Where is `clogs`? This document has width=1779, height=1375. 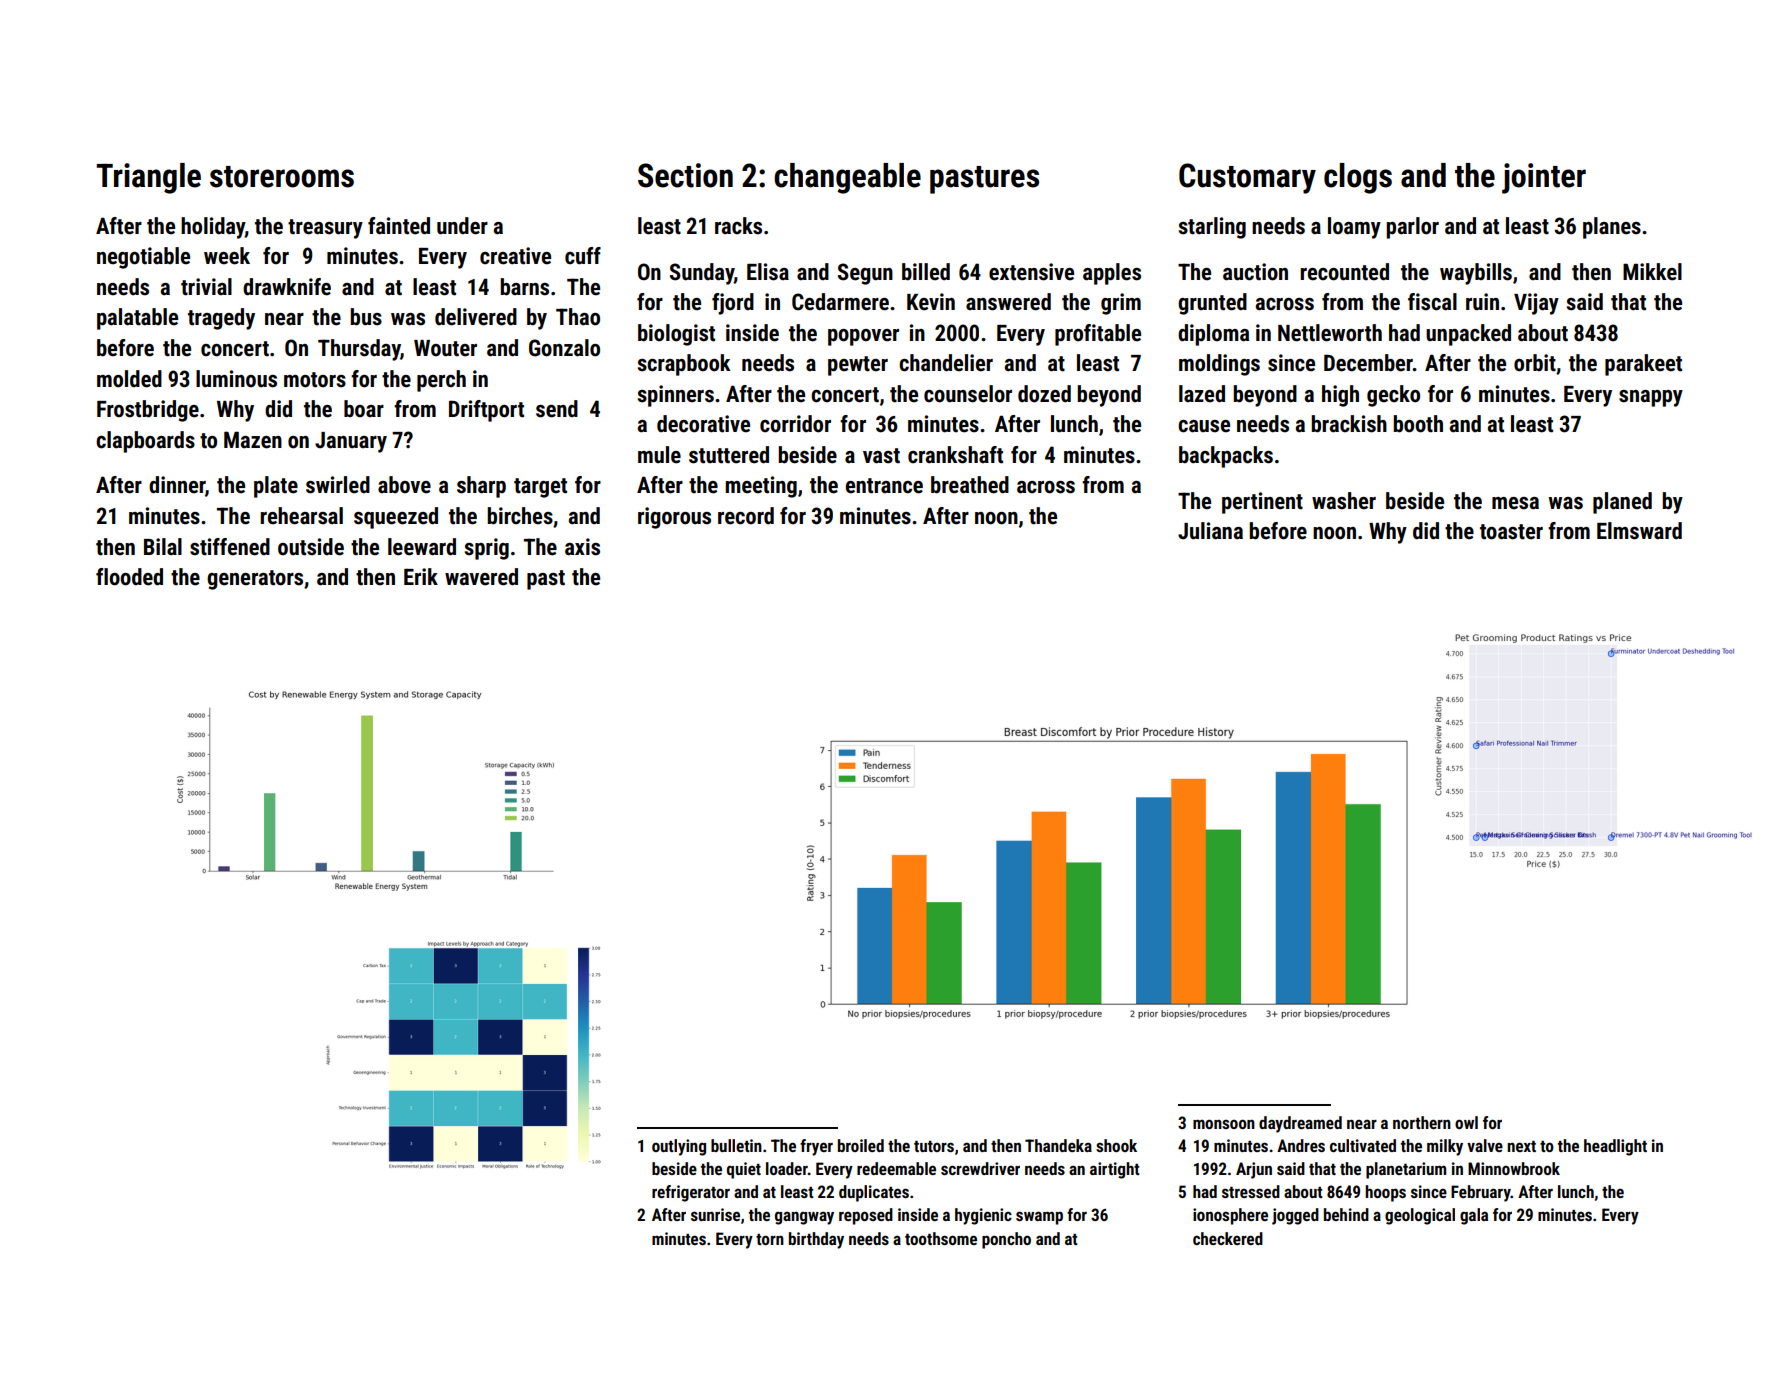 clogs is located at coordinates (1358, 178).
